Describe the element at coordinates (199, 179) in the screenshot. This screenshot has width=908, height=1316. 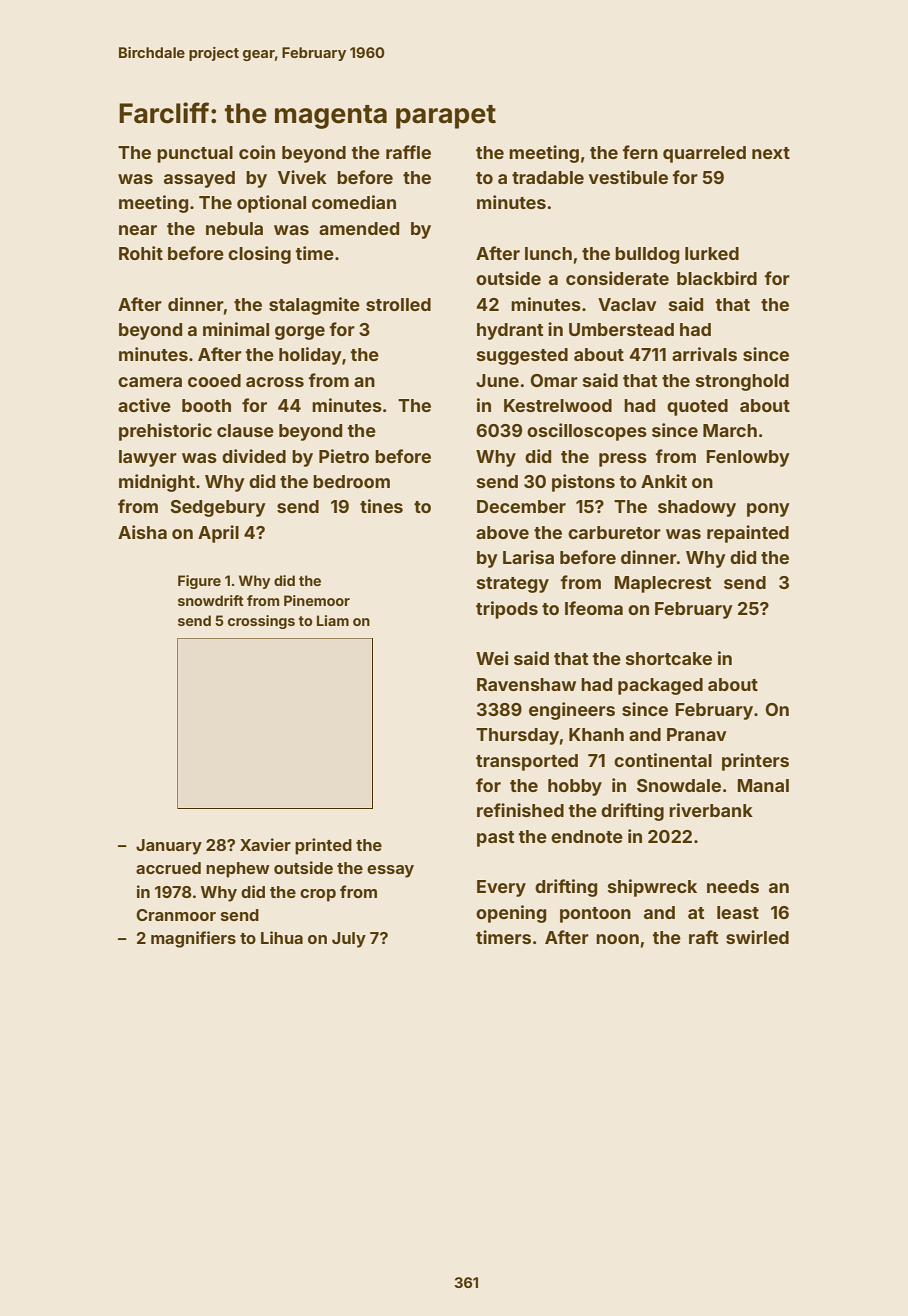
I see `assayed` at that location.
